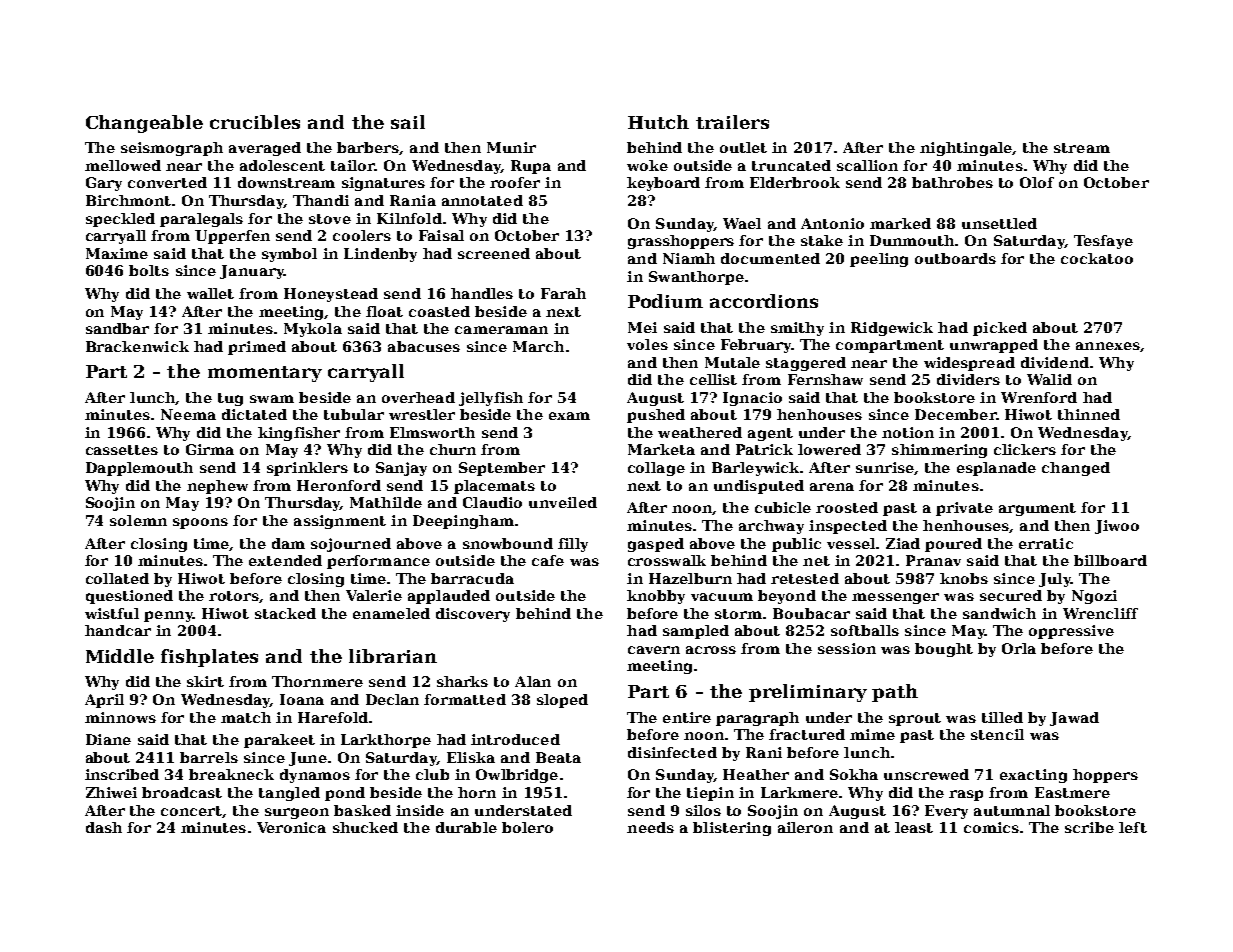 Image resolution: width=1233 pixels, height=952 pixels. I want to click on dash, so click(104, 827).
